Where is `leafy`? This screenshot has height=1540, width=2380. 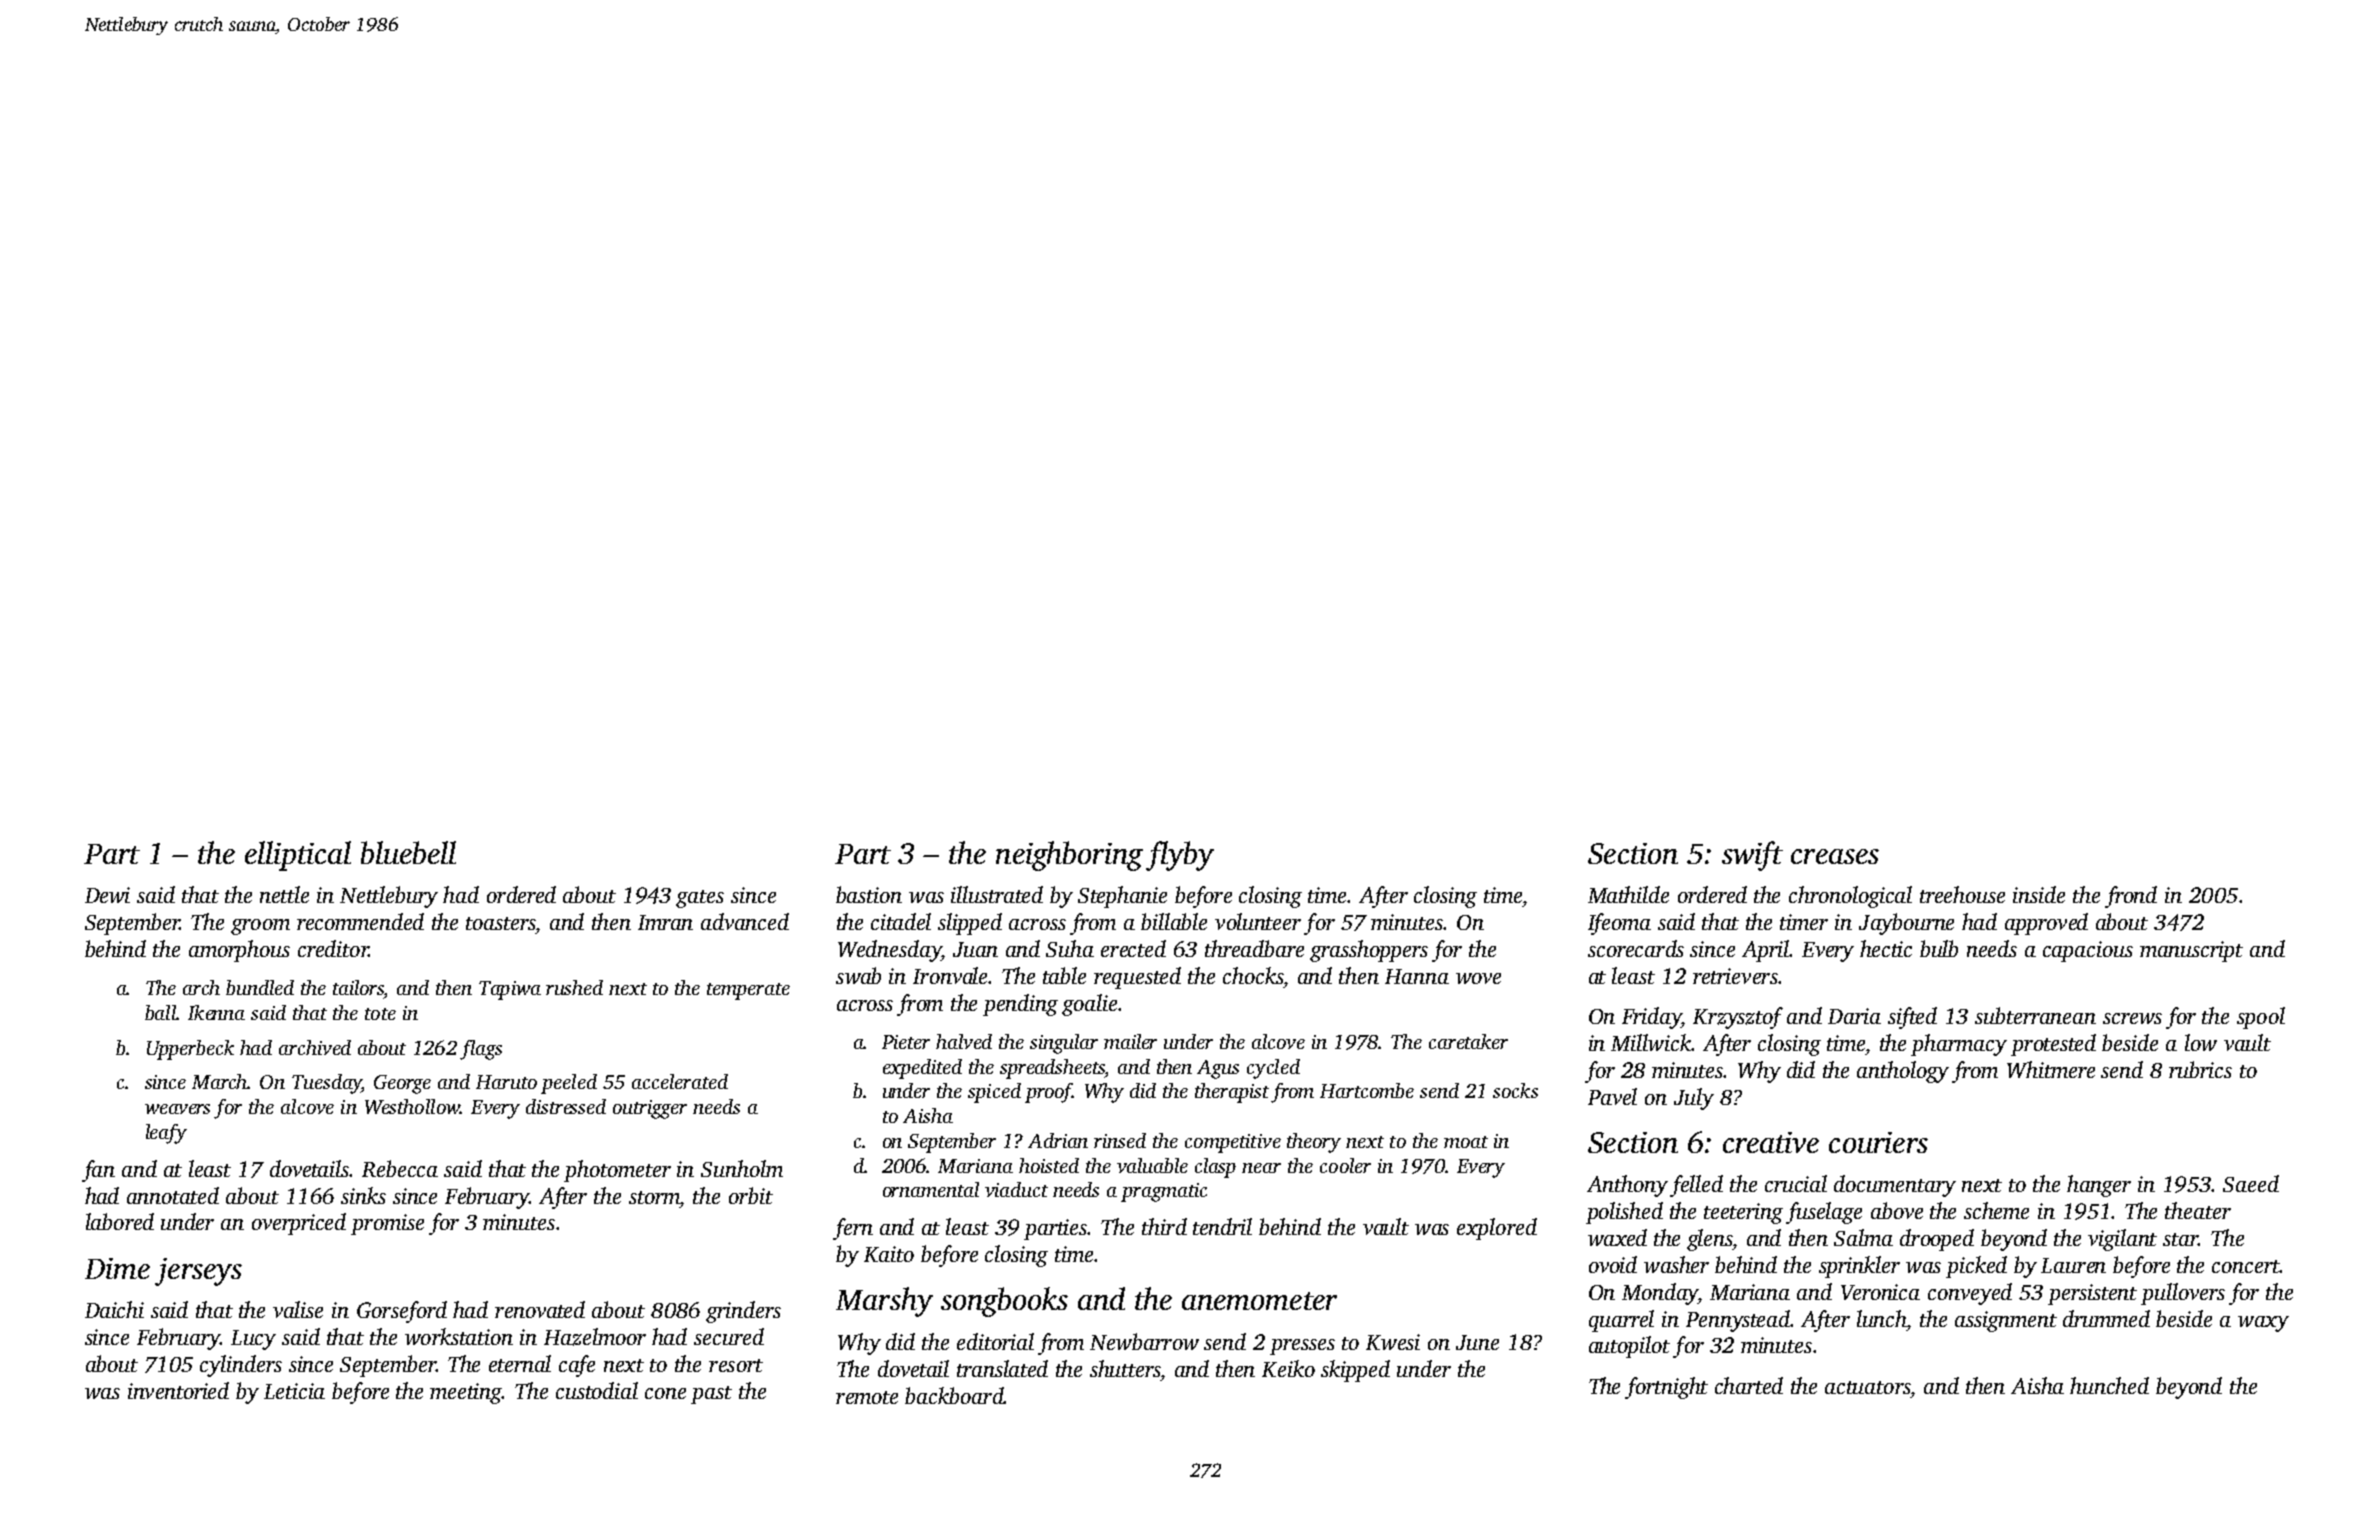 leafy is located at coordinates (166, 1134).
